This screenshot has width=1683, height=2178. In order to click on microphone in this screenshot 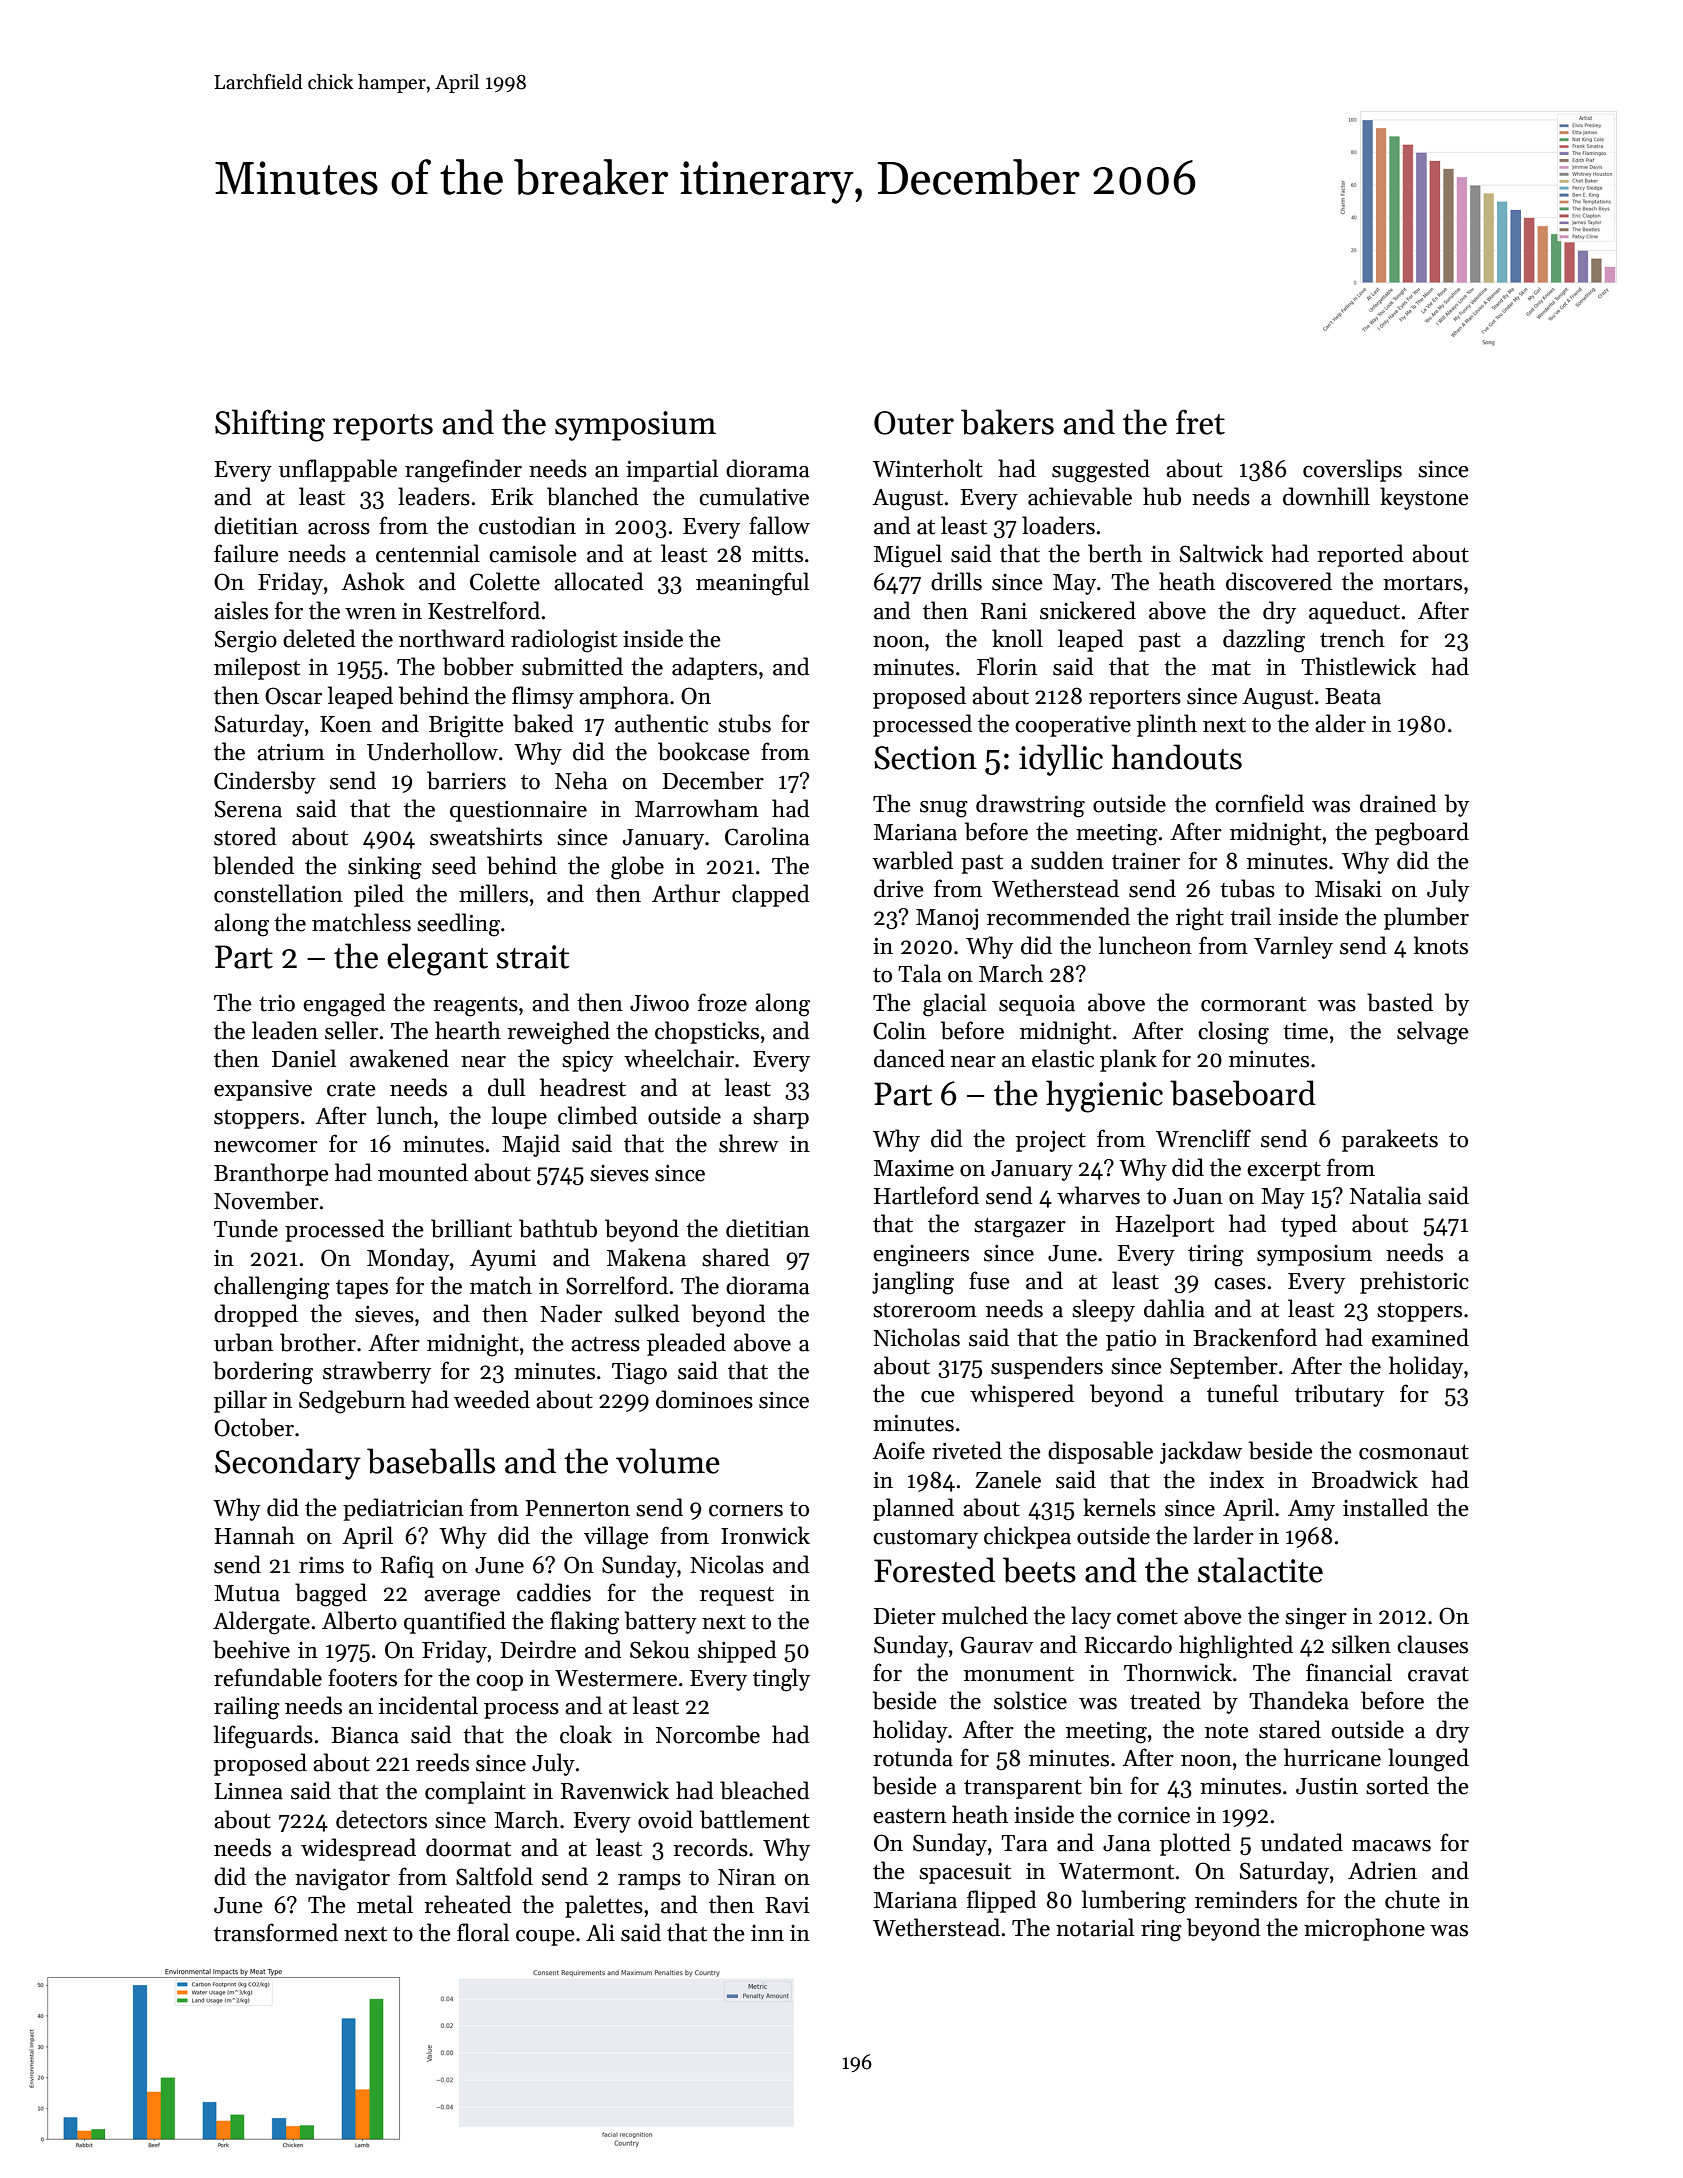, I will do `click(1364, 1929)`.
